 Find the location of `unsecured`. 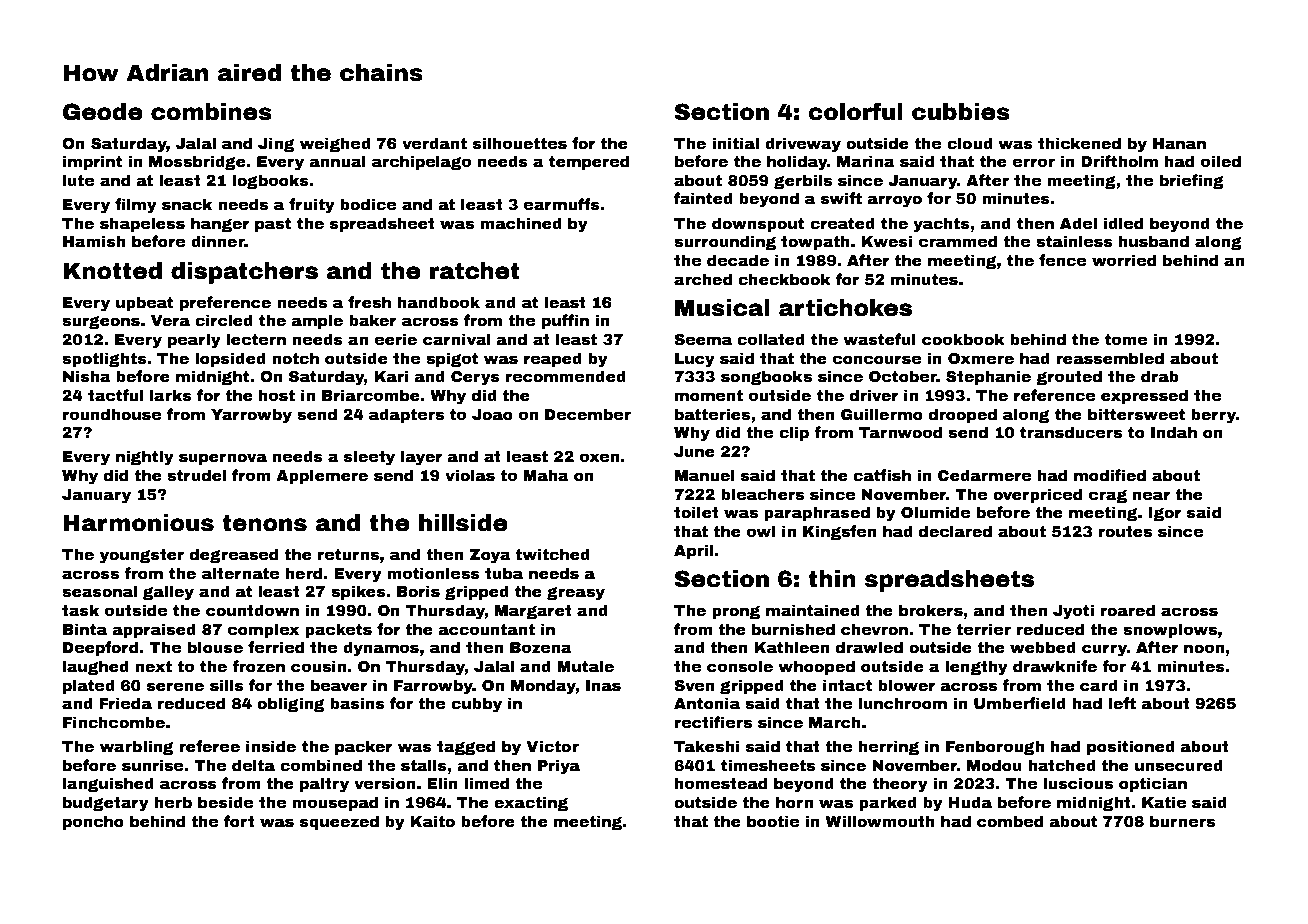

unsecured is located at coordinates (1179, 765).
